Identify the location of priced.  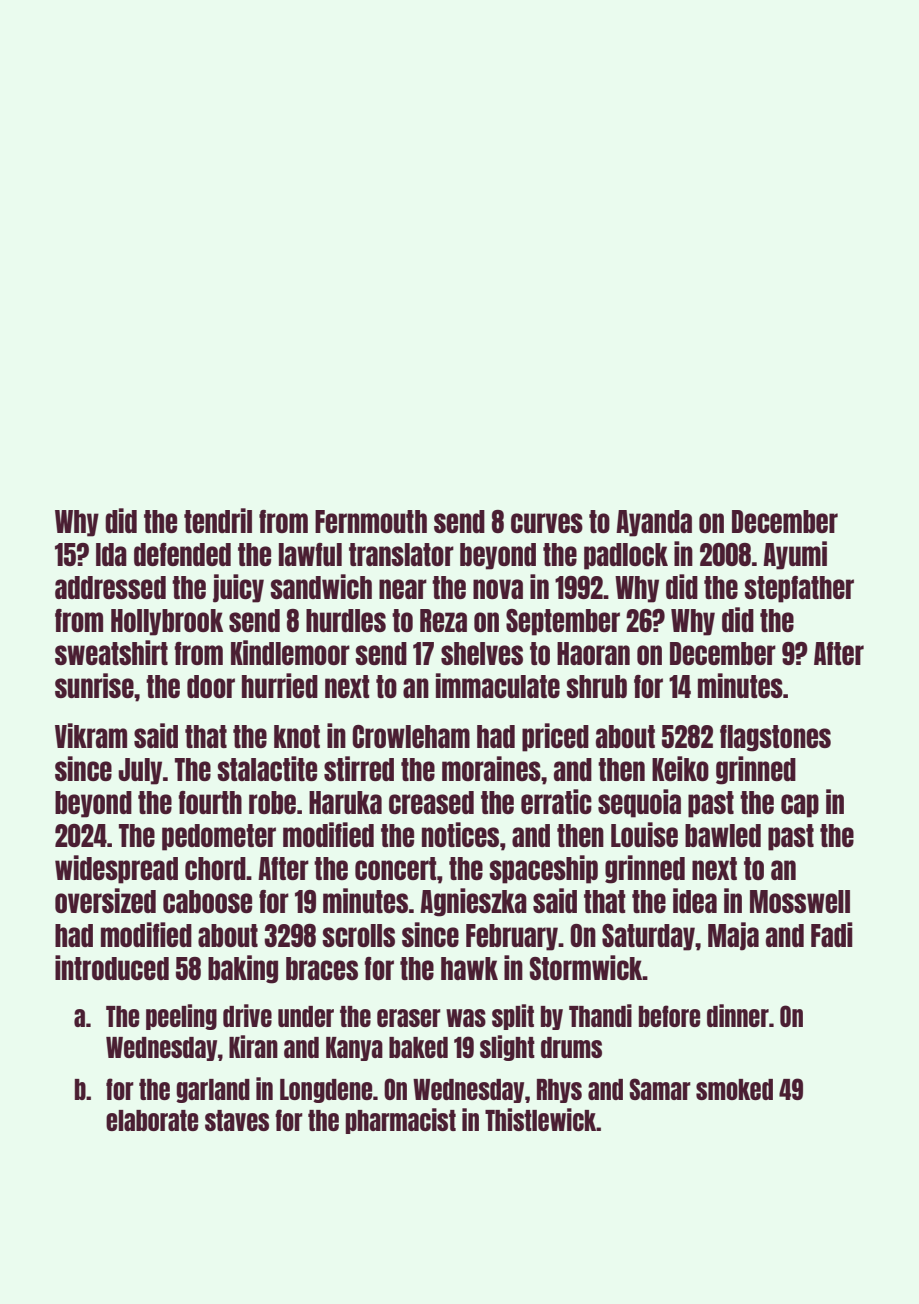
(555, 737).
